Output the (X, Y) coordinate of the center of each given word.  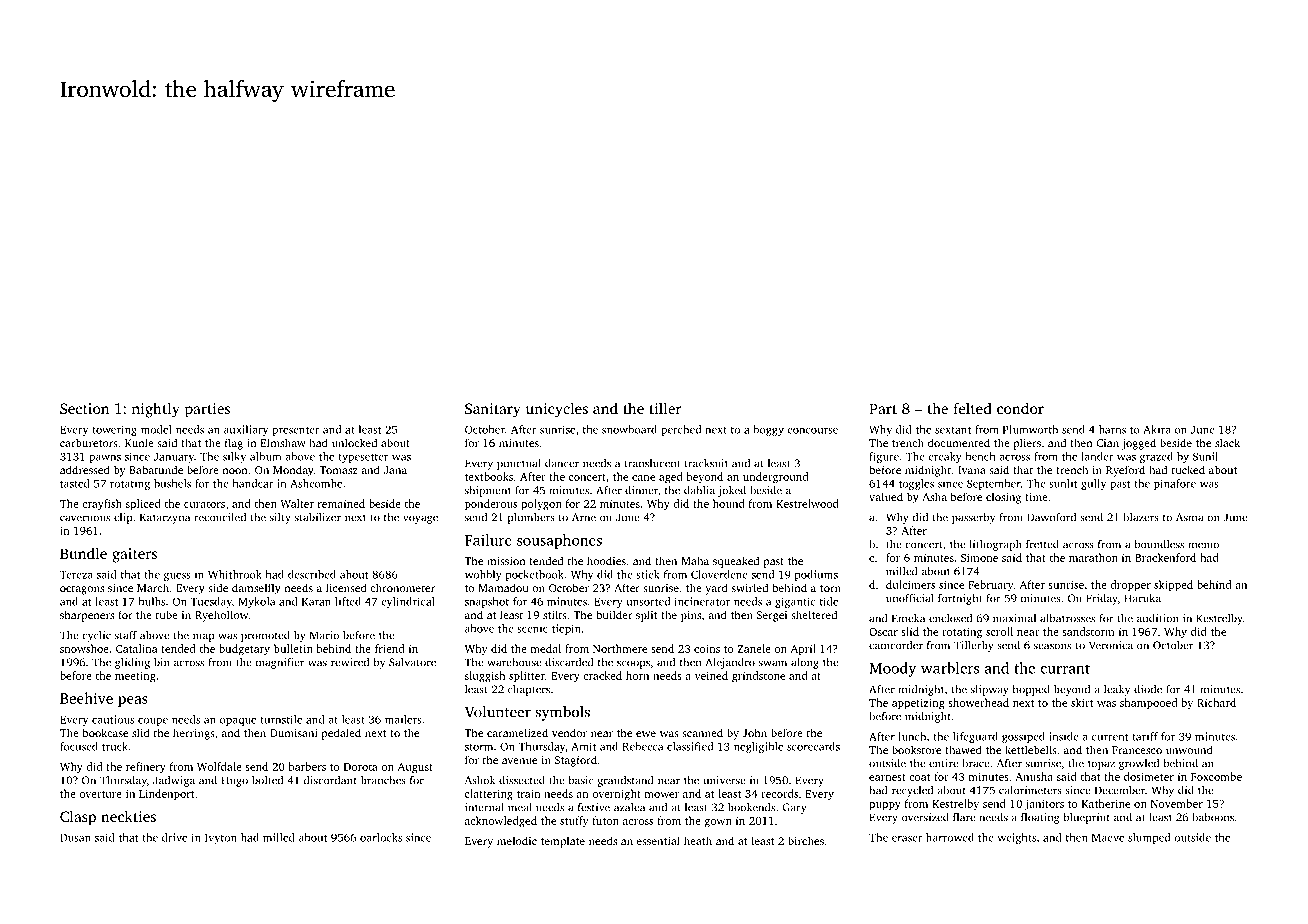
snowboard (629, 429)
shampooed (1148, 704)
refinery (146, 767)
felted (973, 408)
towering (114, 430)
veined (711, 675)
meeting (135, 677)
